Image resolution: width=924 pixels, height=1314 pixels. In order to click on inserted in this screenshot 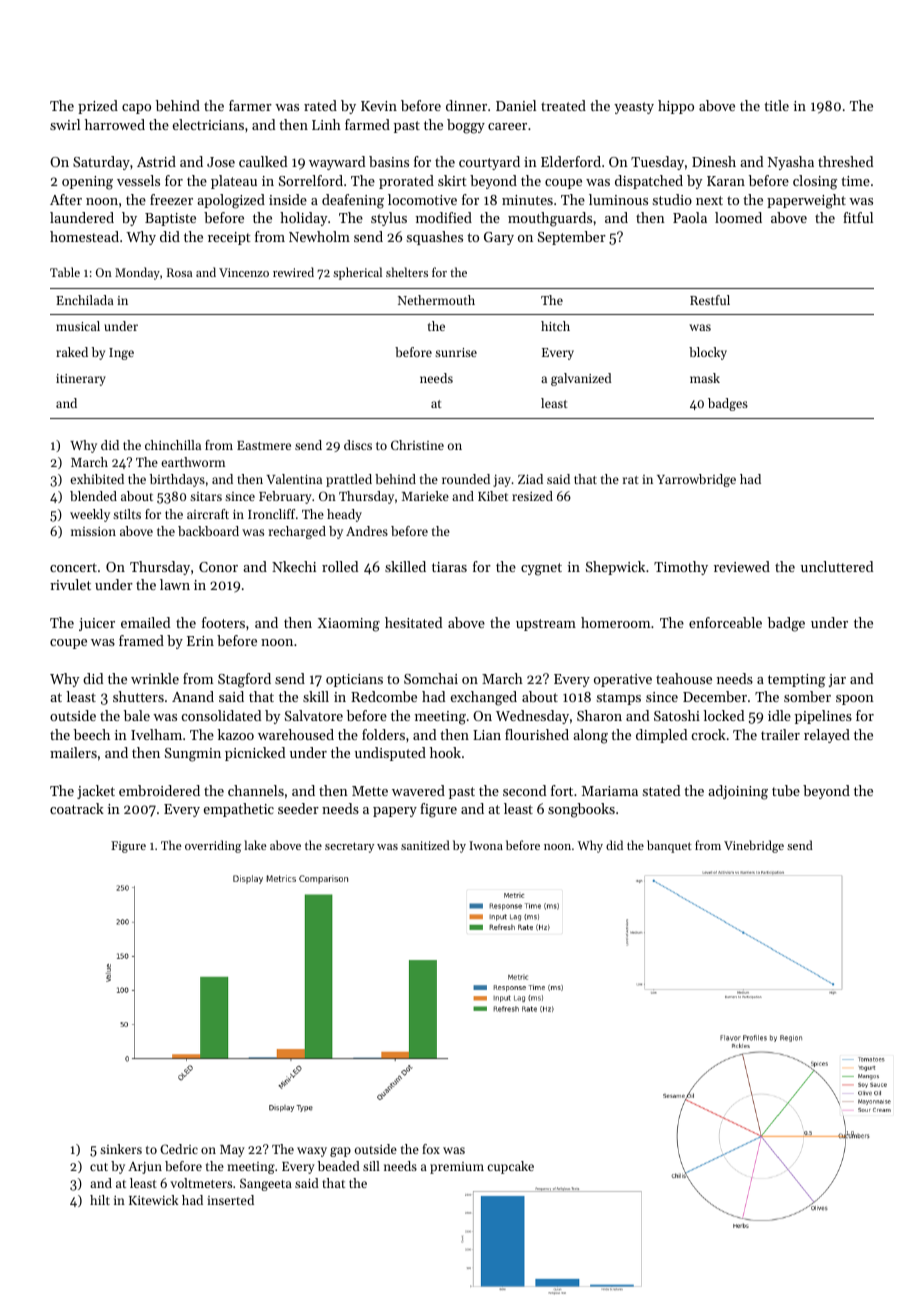, I will do `click(230, 1200)`.
